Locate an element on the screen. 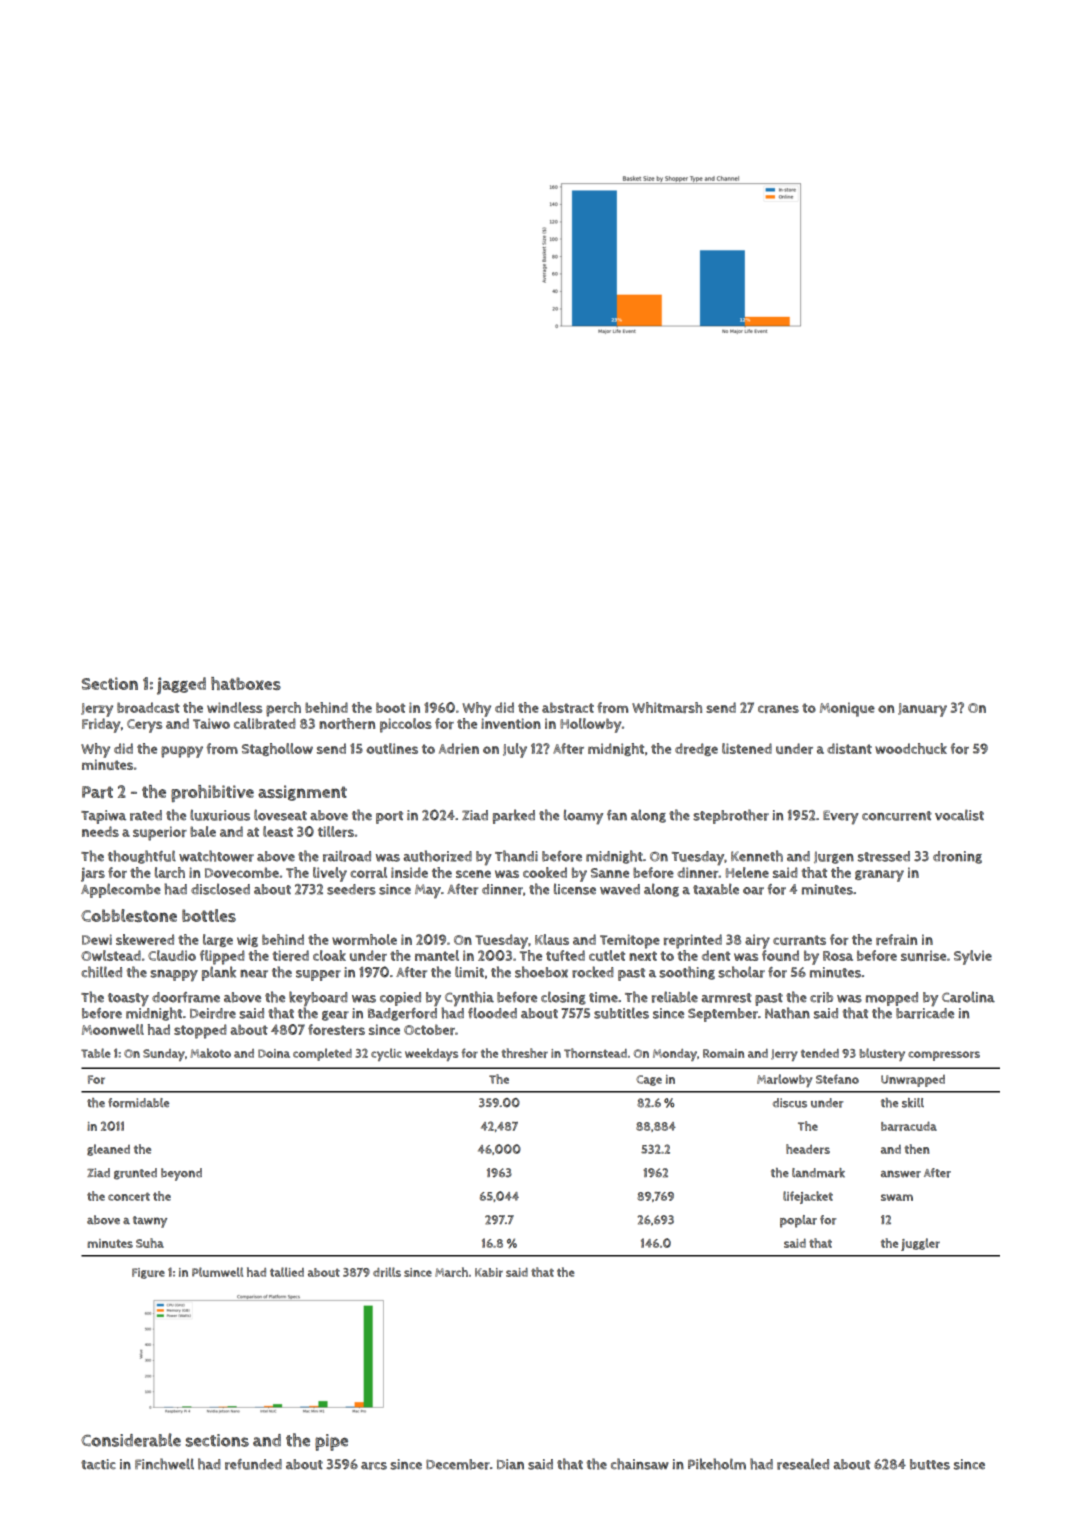  hatboxes is located at coordinates (246, 683).
